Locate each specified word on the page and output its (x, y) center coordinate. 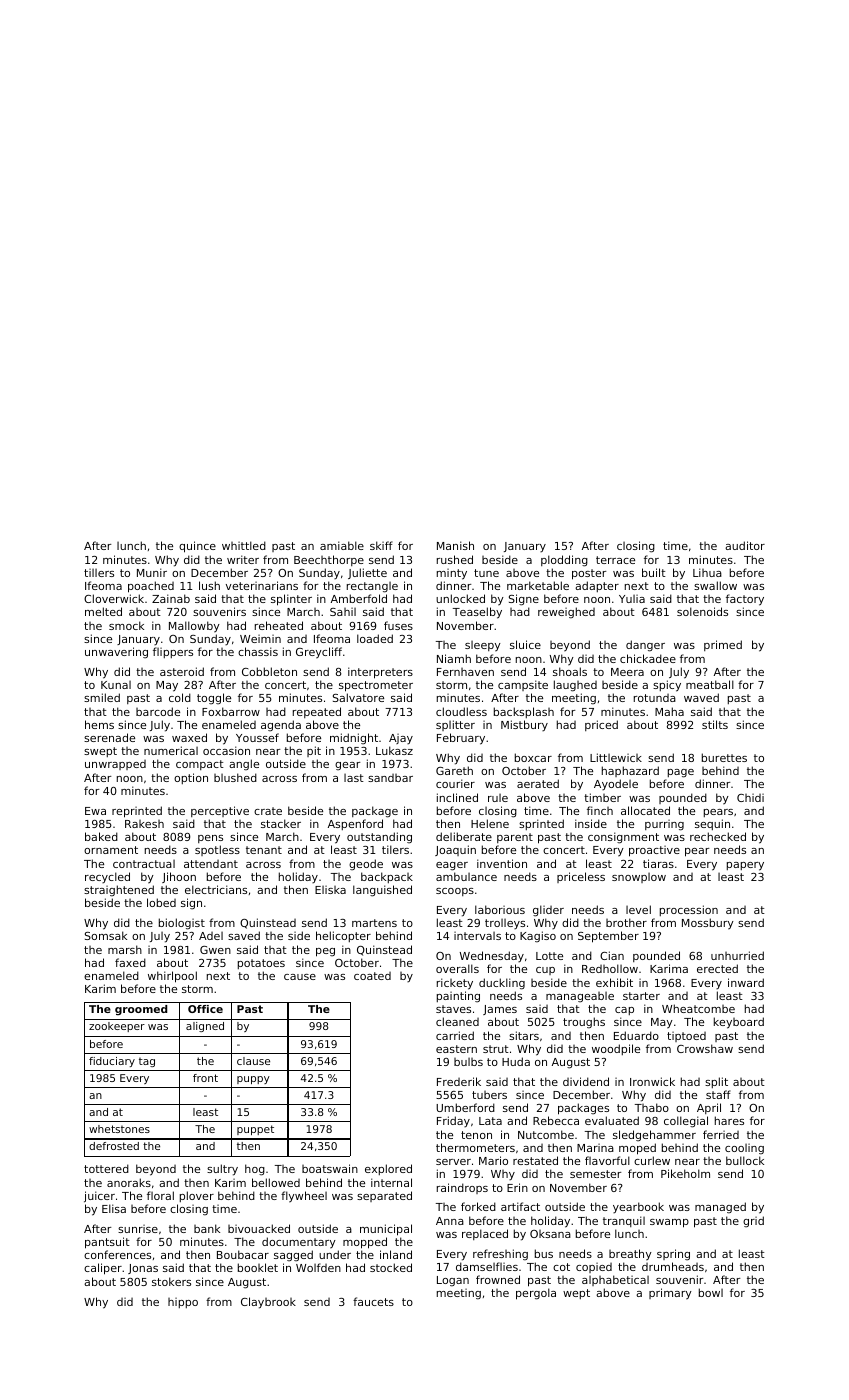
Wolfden (318, 1267)
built (654, 572)
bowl (711, 1292)
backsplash (524, 712)
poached (151, 587)
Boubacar (243, 1254)
